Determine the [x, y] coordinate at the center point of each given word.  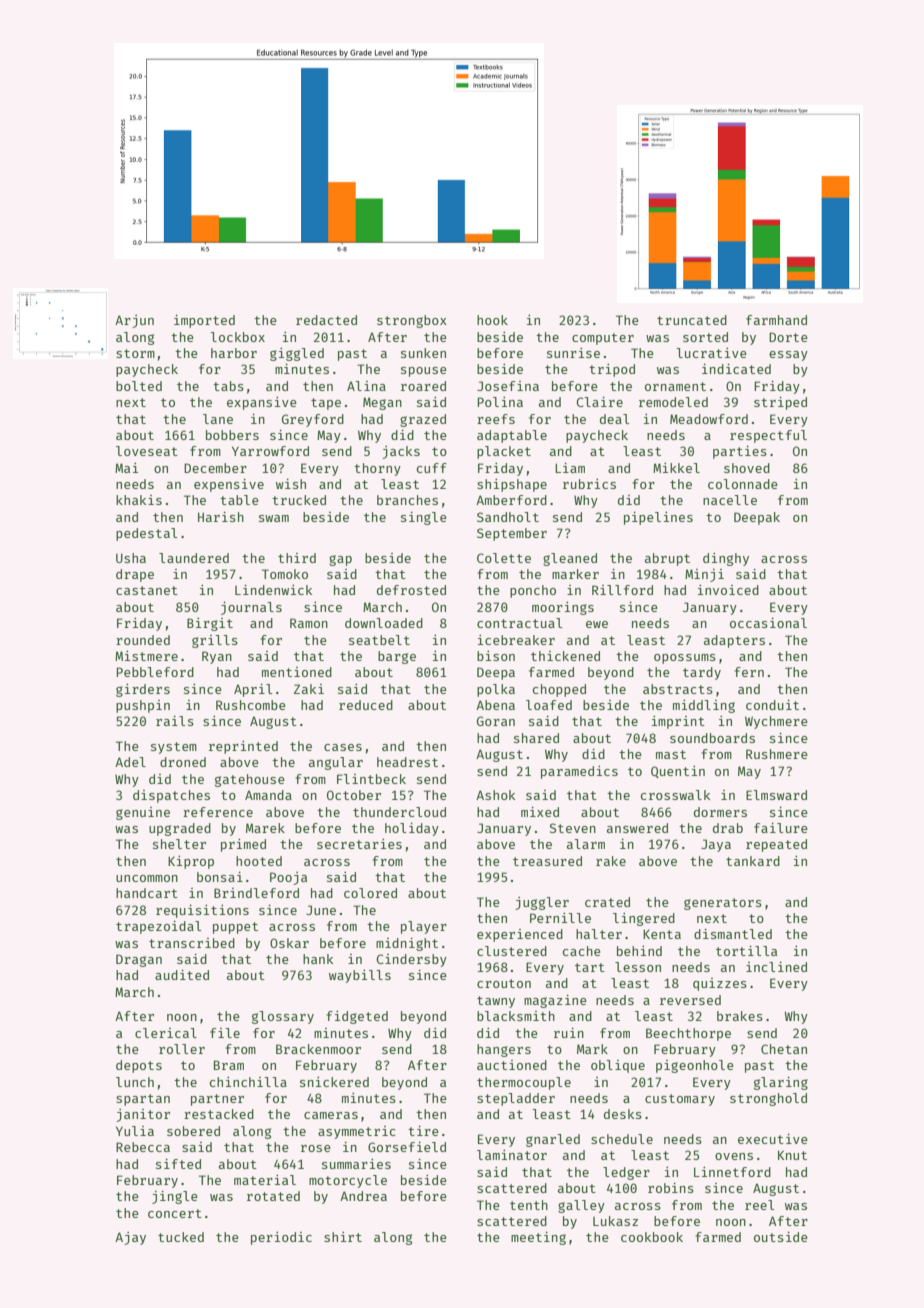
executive [773, 1139]
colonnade [743, 484]
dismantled [733, 934]
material [265, 1180]
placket [504, 452]
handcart [147, 893]
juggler [542, 903]
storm [135, 353]
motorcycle [348, 1181]
